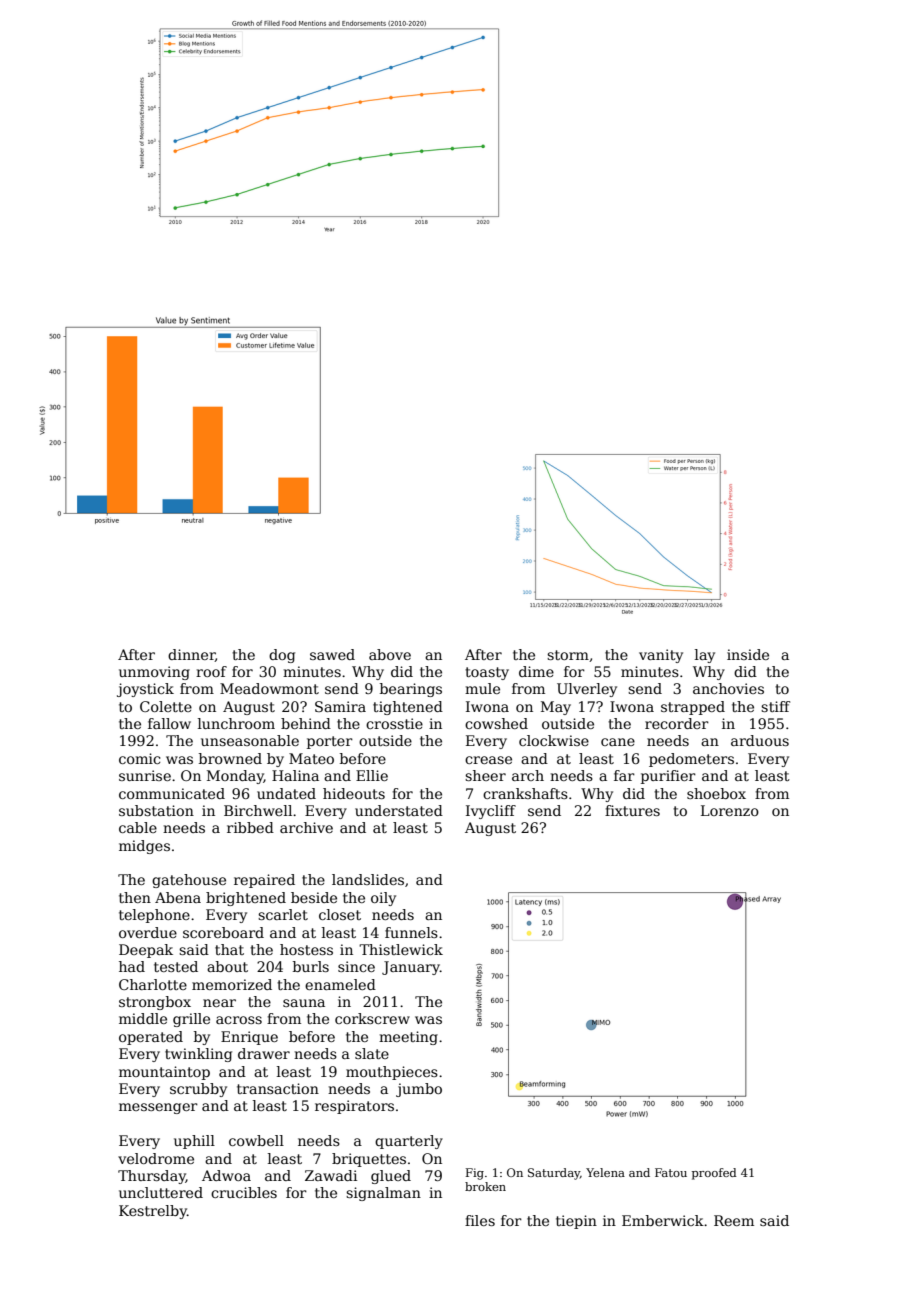 The height and width of the page is (1316, 908). Describe the element at coordinates (383, 899) in the page. I see `oily` at that location.
